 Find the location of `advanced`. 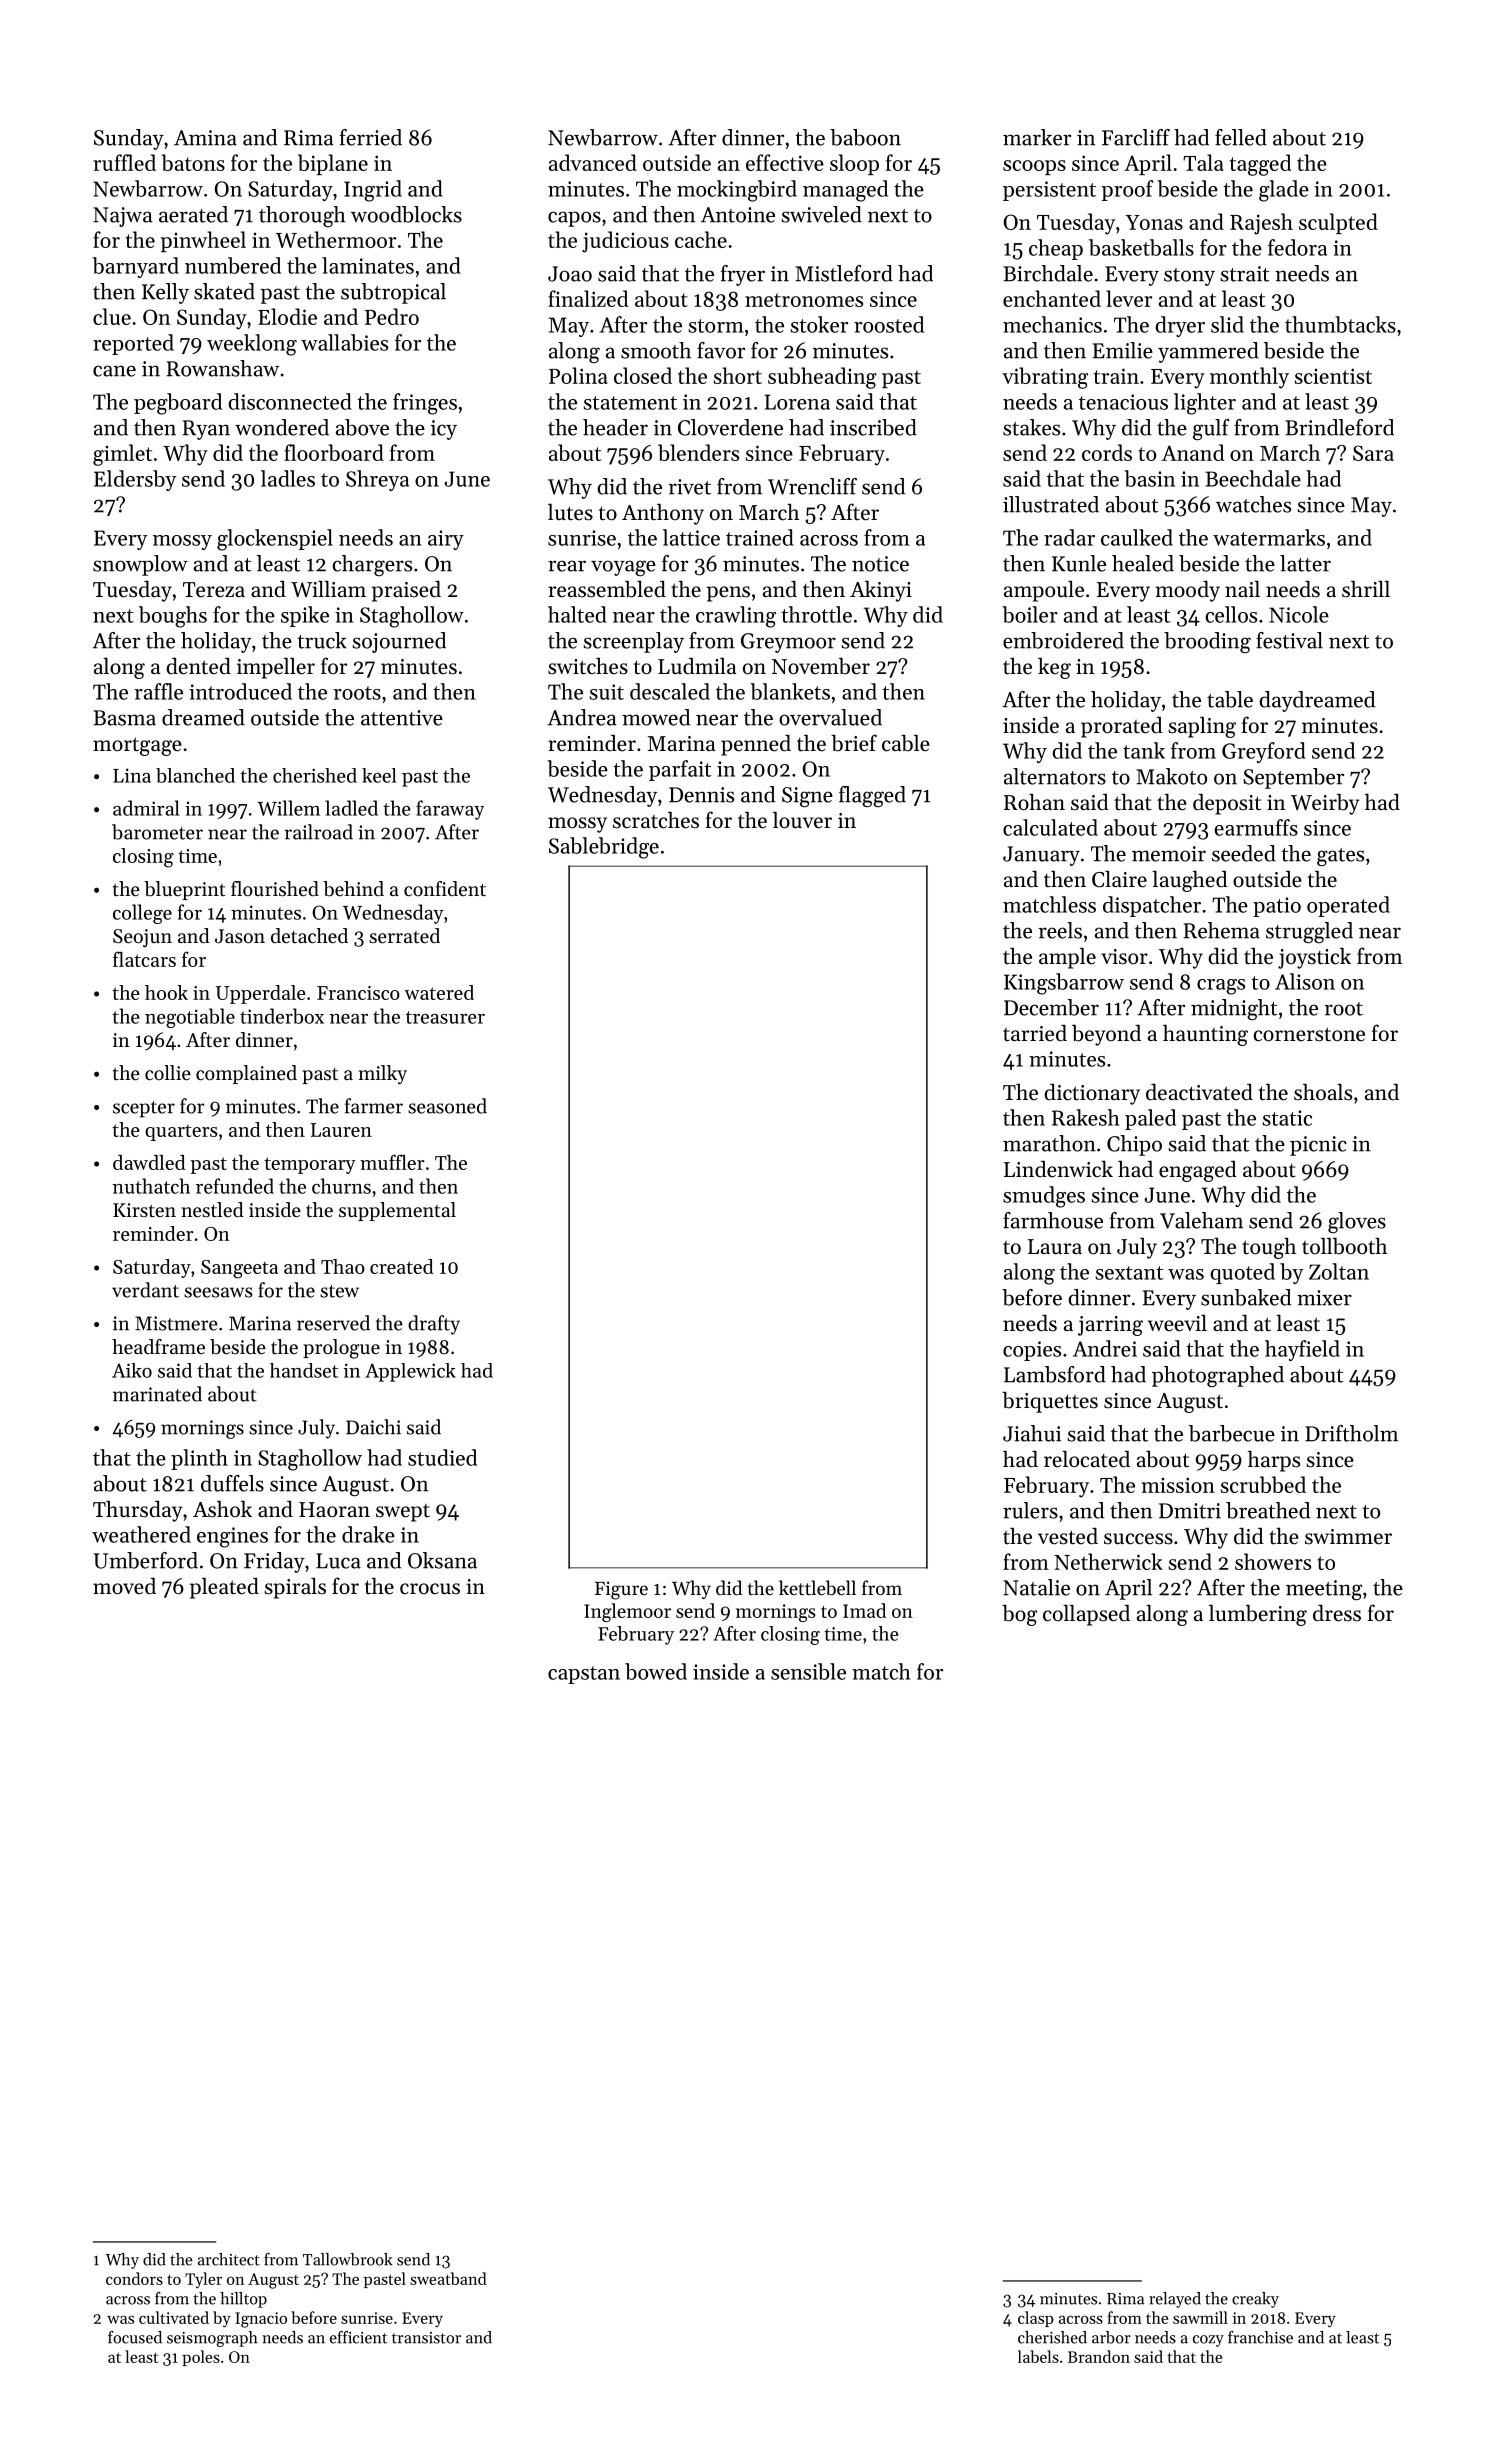

advanced is located at coordinates (593, 162).
